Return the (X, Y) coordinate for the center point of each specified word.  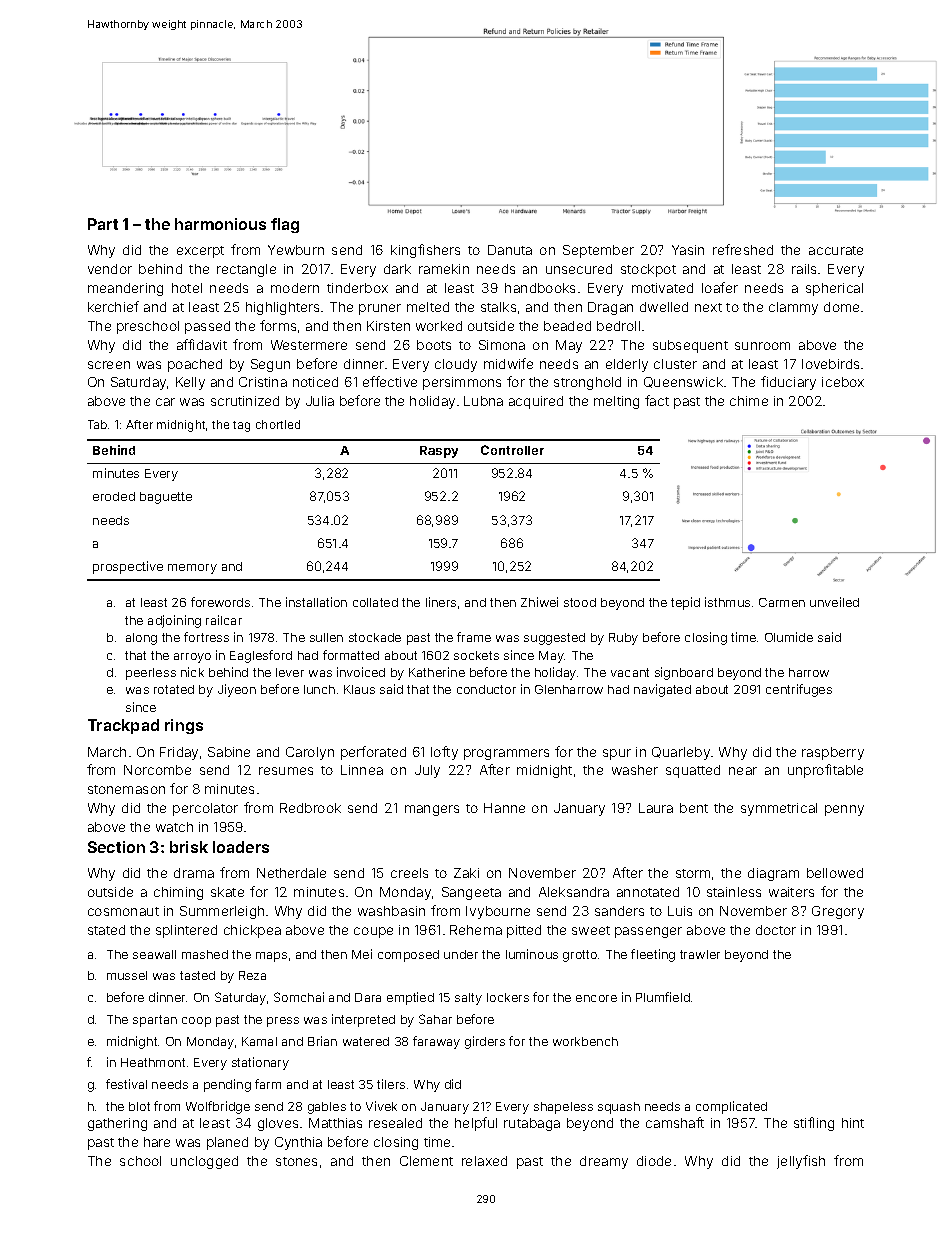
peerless (151, 674)
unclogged (204, 1162)
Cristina (263, 382)
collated (375, 602)
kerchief (113, 306)
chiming (178, 893)
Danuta (510, 250)
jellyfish (801, 1162)
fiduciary (788, 383)
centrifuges (799, 690)
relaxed (484, 1161)
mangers (432, 810)
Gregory (838, 912)
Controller (512, 450)
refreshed (743, 249)
